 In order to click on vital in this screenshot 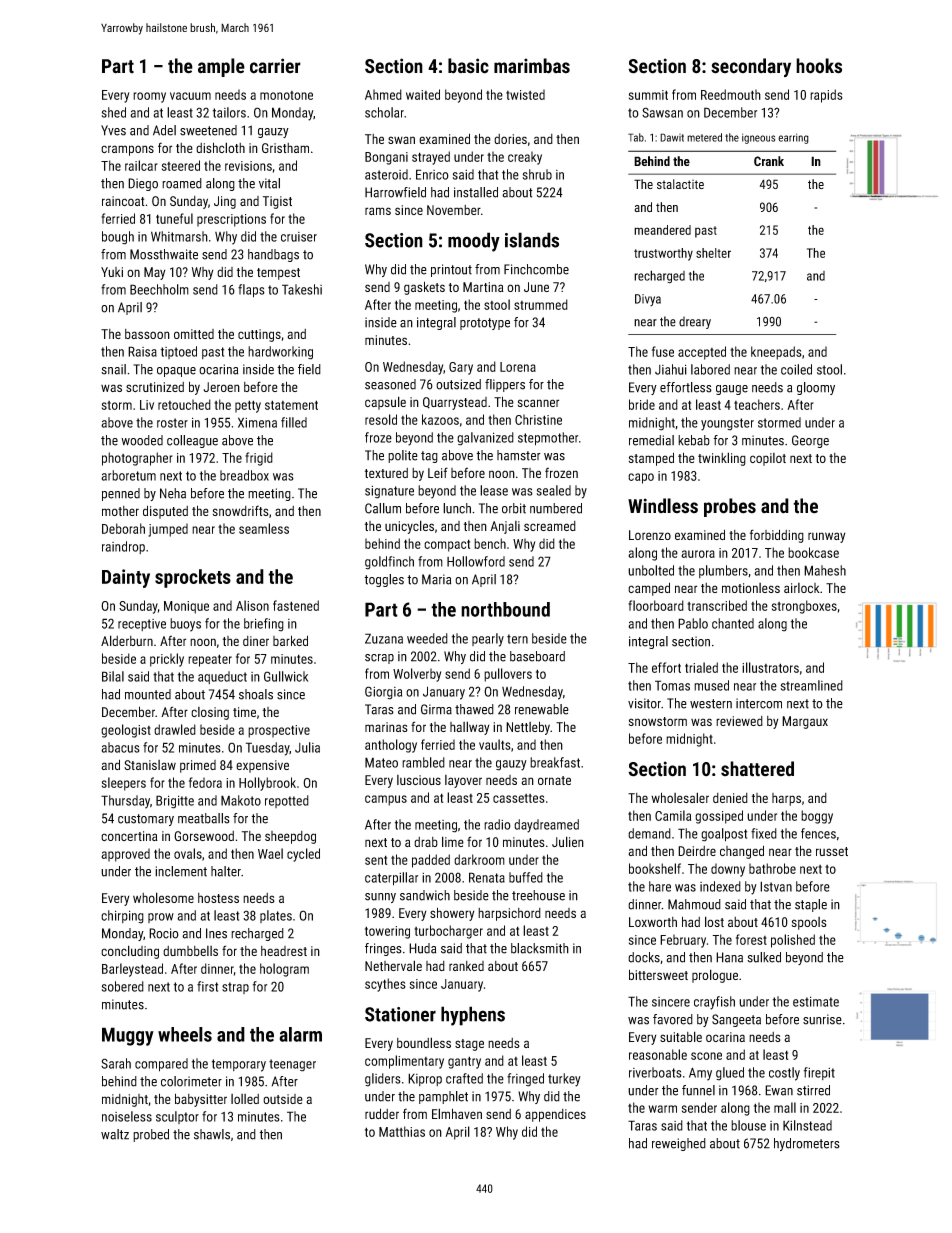, I will do `click(269, 183)`.
